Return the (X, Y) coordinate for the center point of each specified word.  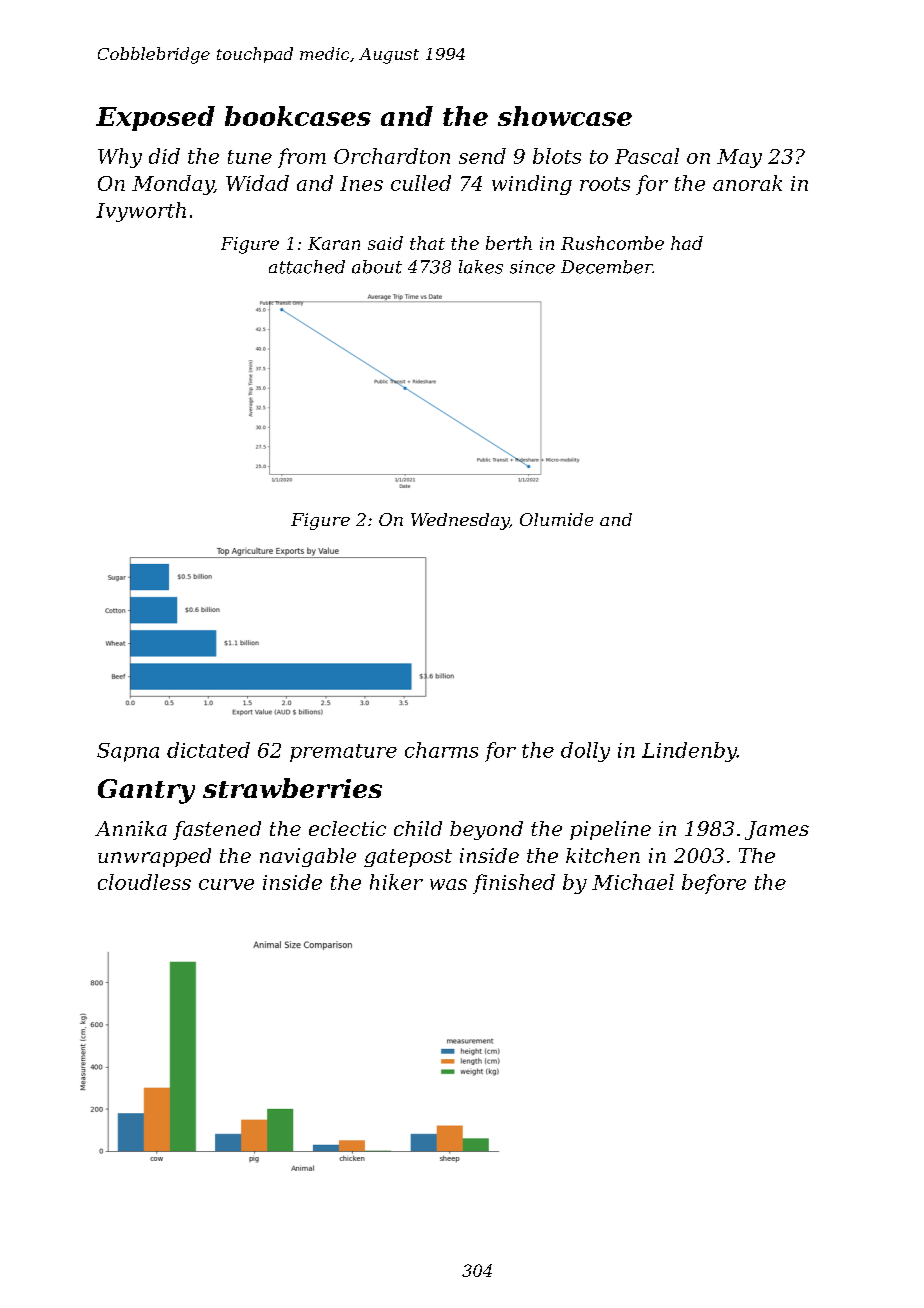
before (714, 884)
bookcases (298, 116)
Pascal (647, 156)
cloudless (144, 882)
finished (514, 884)
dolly (585, 752)
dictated (208, 750)
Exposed (155, 118)
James (777, 830)
